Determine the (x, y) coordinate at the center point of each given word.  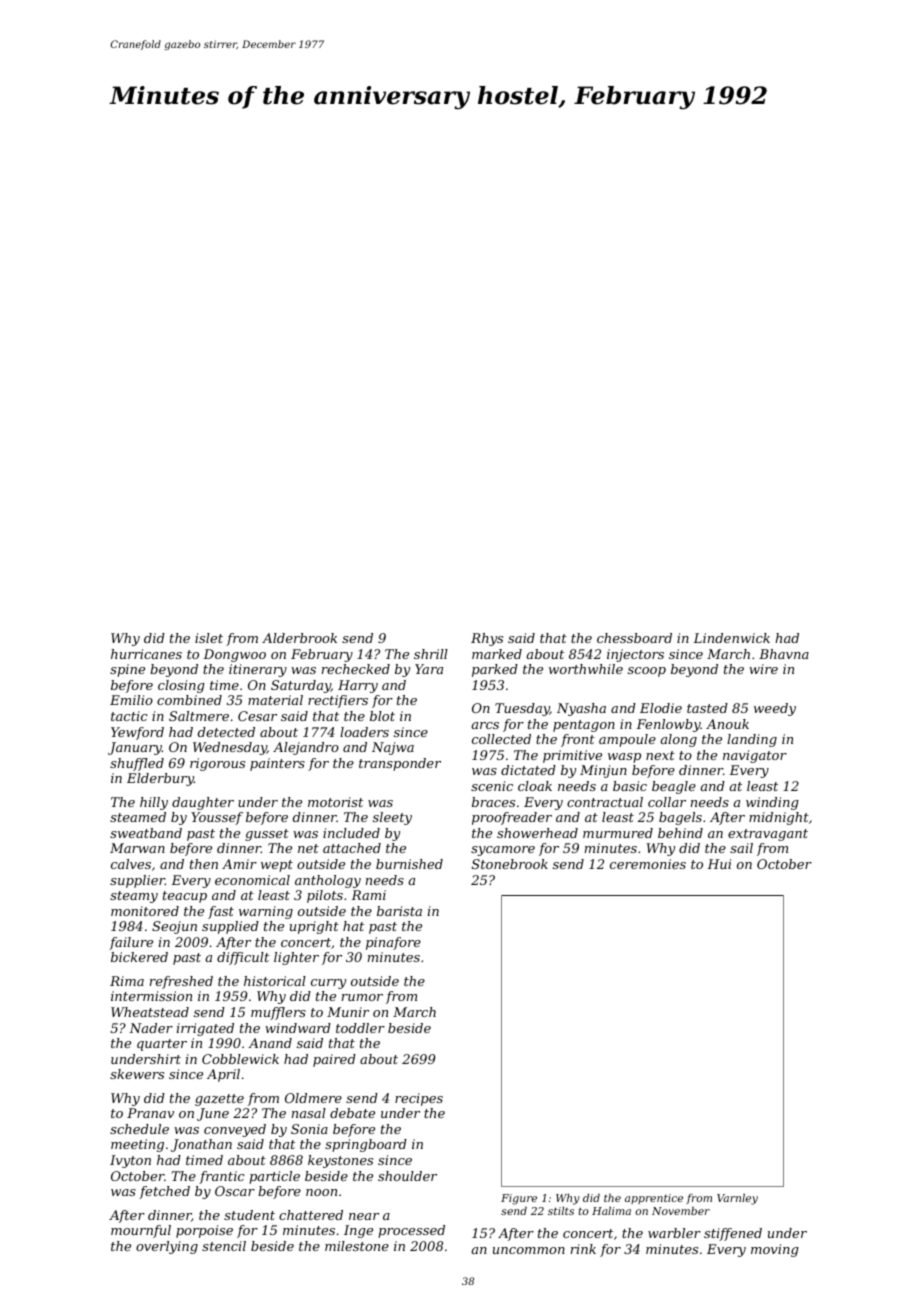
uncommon (529, 1250)
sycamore (503, 851)
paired (334, 1060)
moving (775, 1250)
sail (741, 848)
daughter (203, 803)
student (249, 1215)
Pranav (150, 1113)
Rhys (487, 639)
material (275, 700)
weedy (775, 709)
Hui (719, 864)
